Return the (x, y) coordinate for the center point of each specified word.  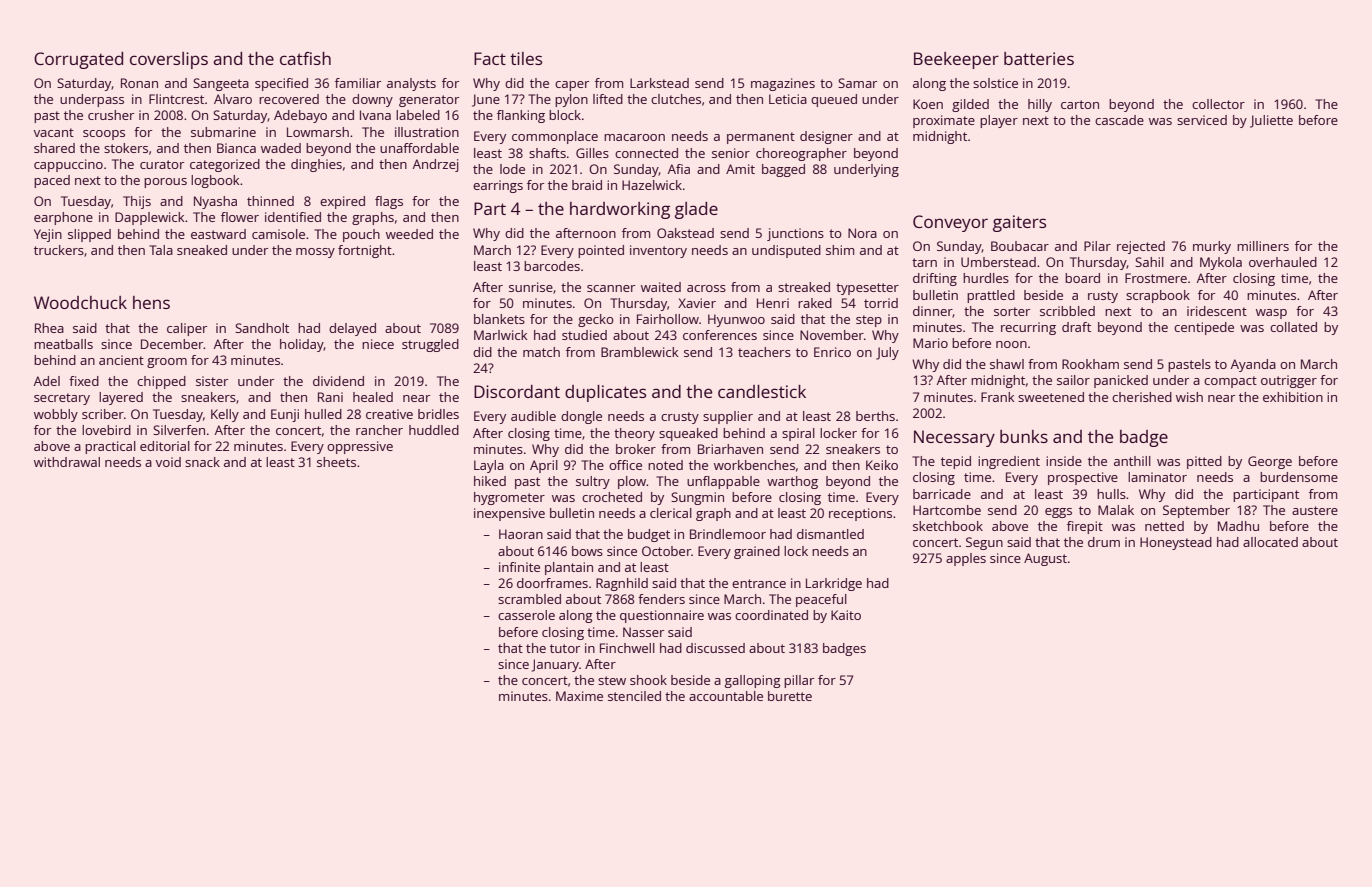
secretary (62, 399)
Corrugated (78, 60)
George (1270, 462)
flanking (521, 116)
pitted (1204, 462)
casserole (526, 615)
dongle (581, 417)
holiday (302, 345)
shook (648, 680)
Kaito (846, 615)
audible (533, 416)
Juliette (1271, 121)
